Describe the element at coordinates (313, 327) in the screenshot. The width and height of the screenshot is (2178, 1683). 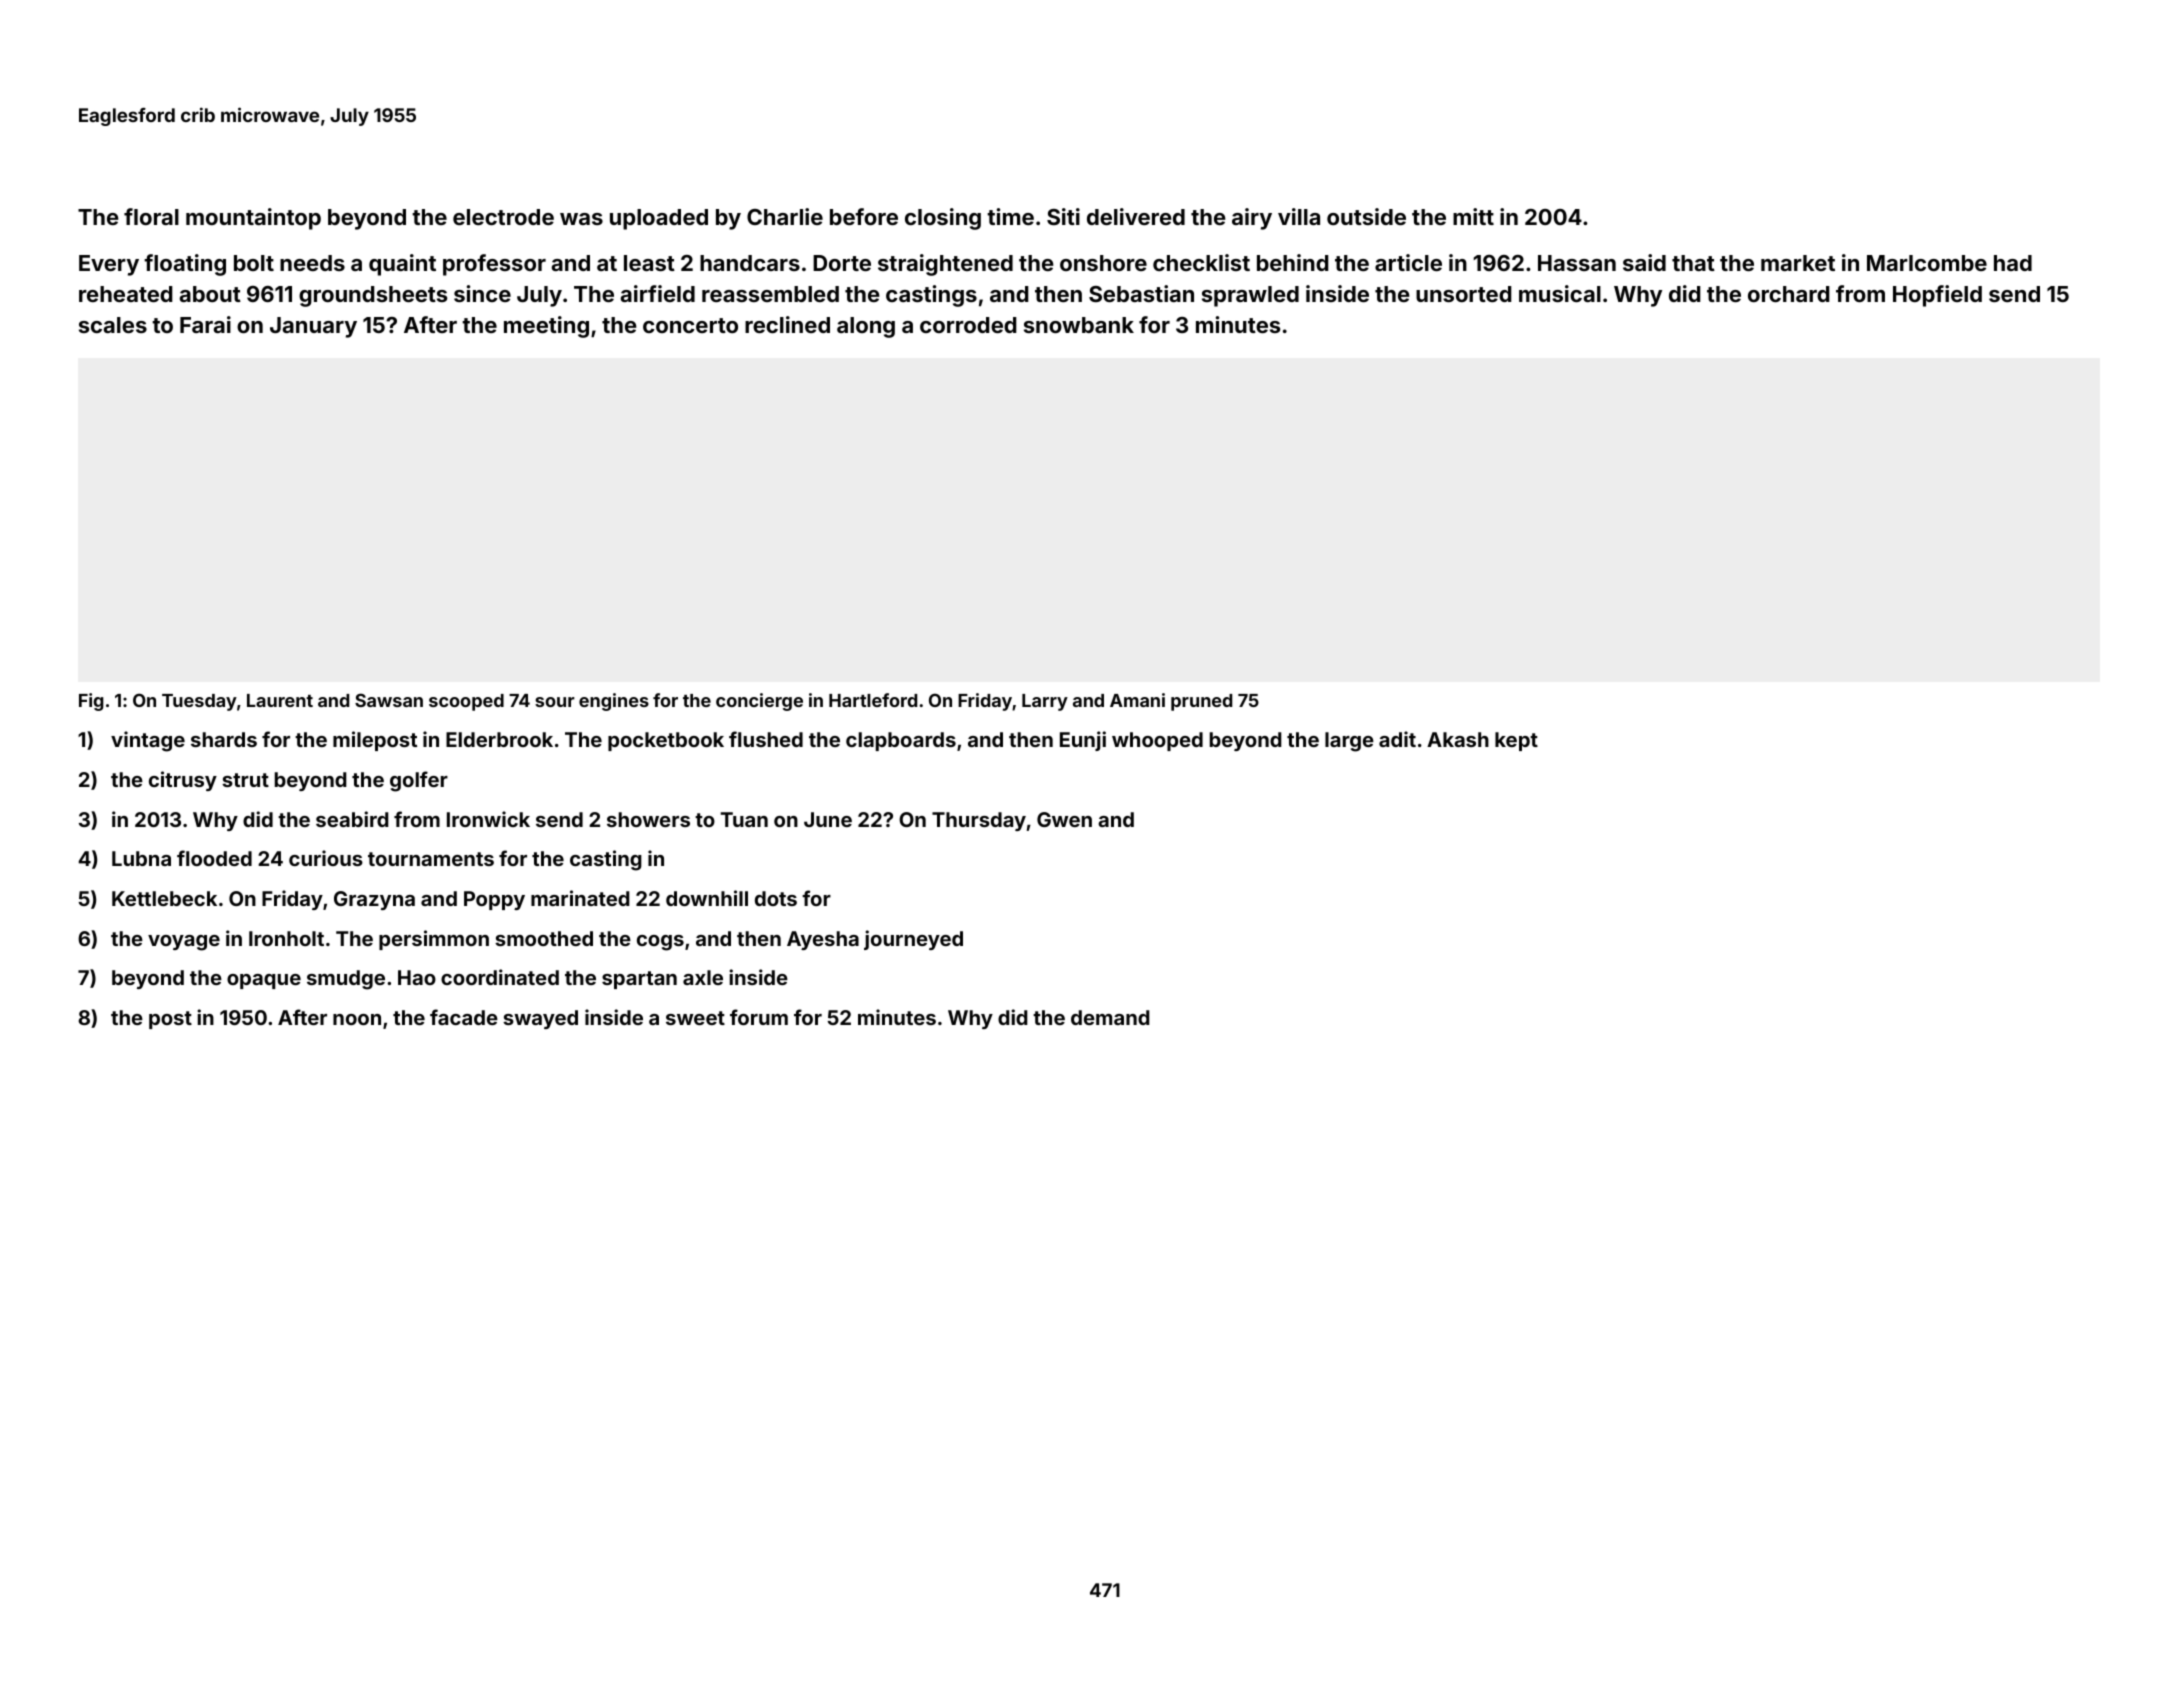
I see `January` at that location.
